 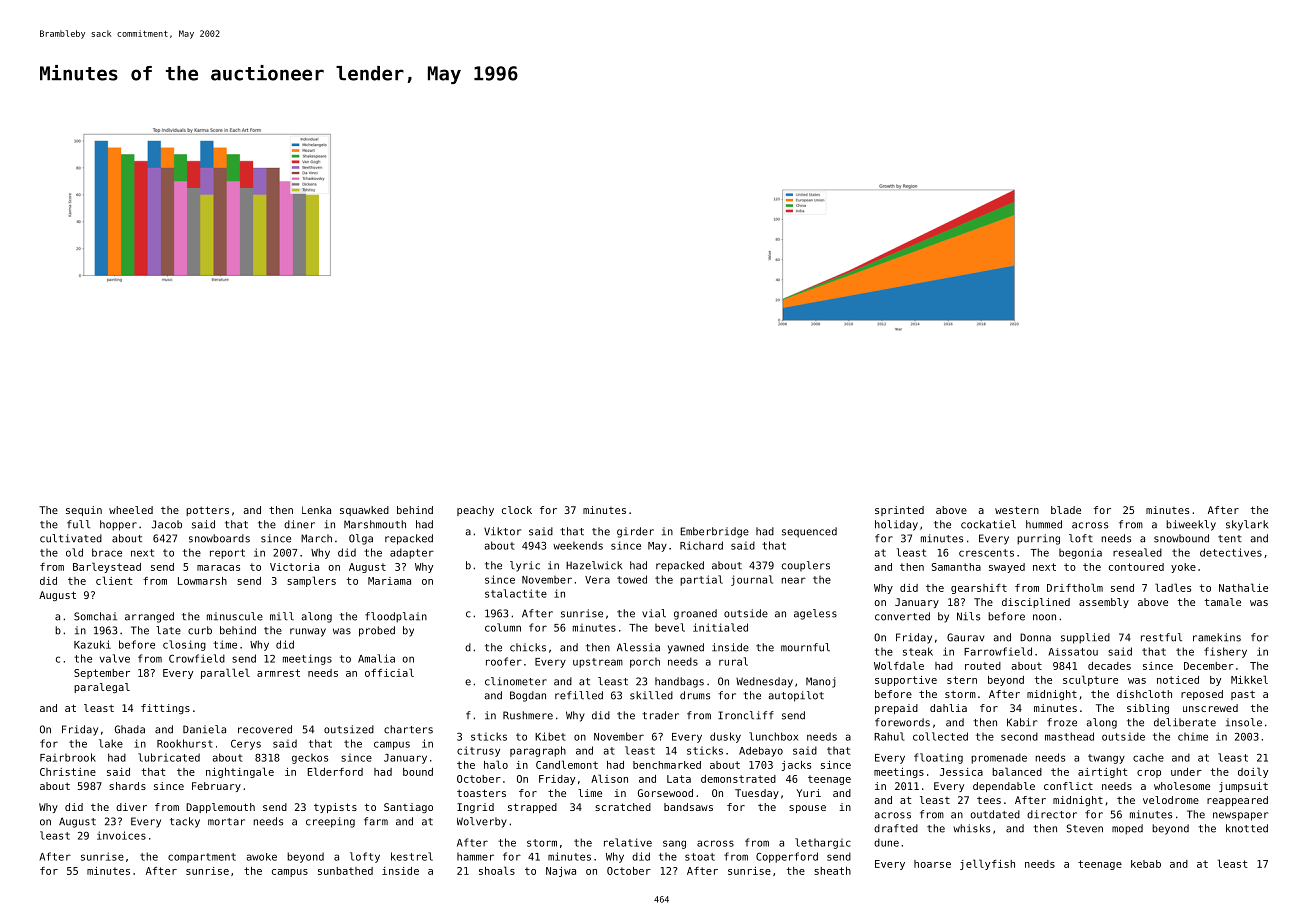 What do you see at coordinates (983, 666) in the image?
I see `routed` at bounding box center [983, 666].
